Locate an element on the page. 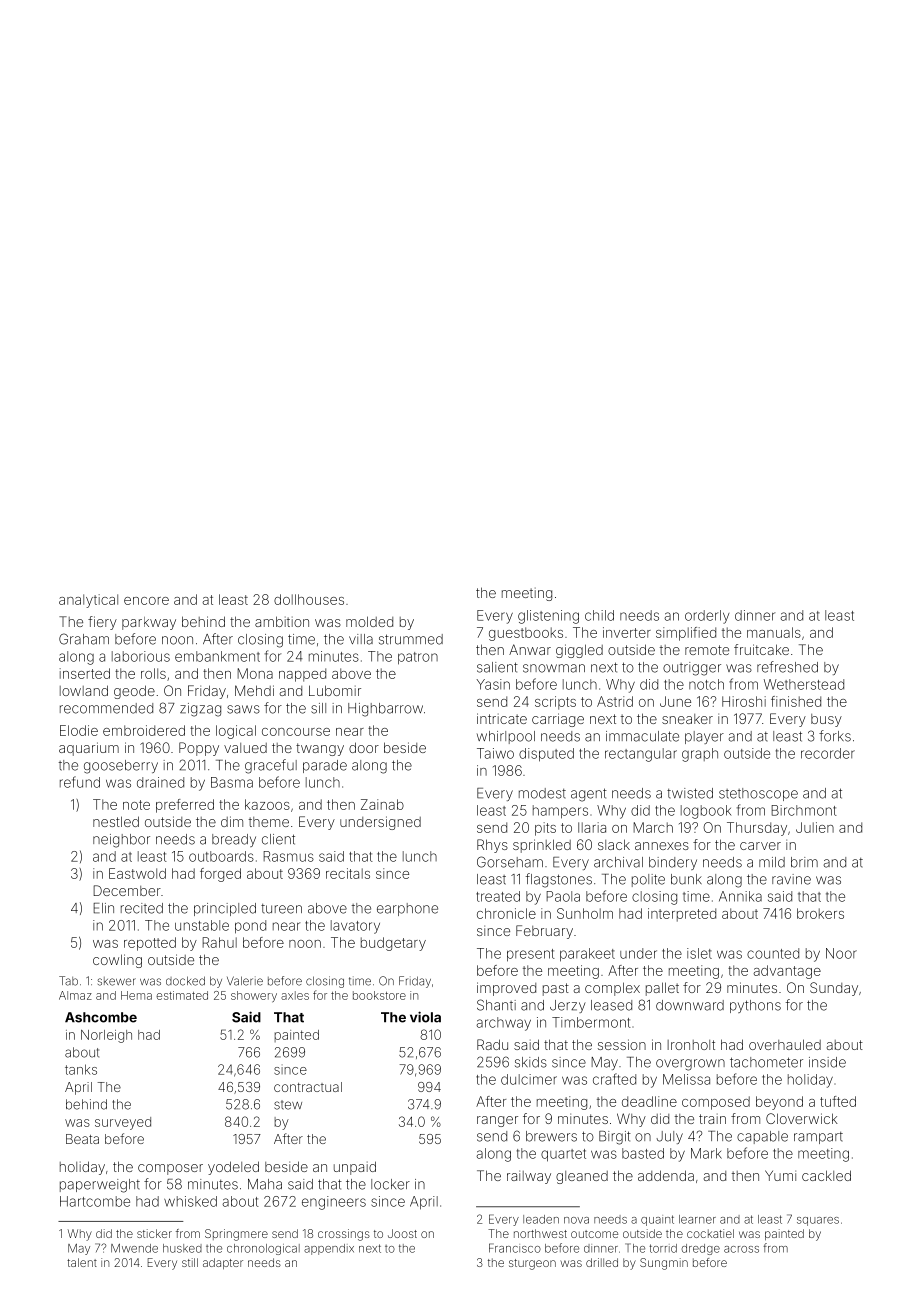  laborious is located at coordinates (141, 656).
